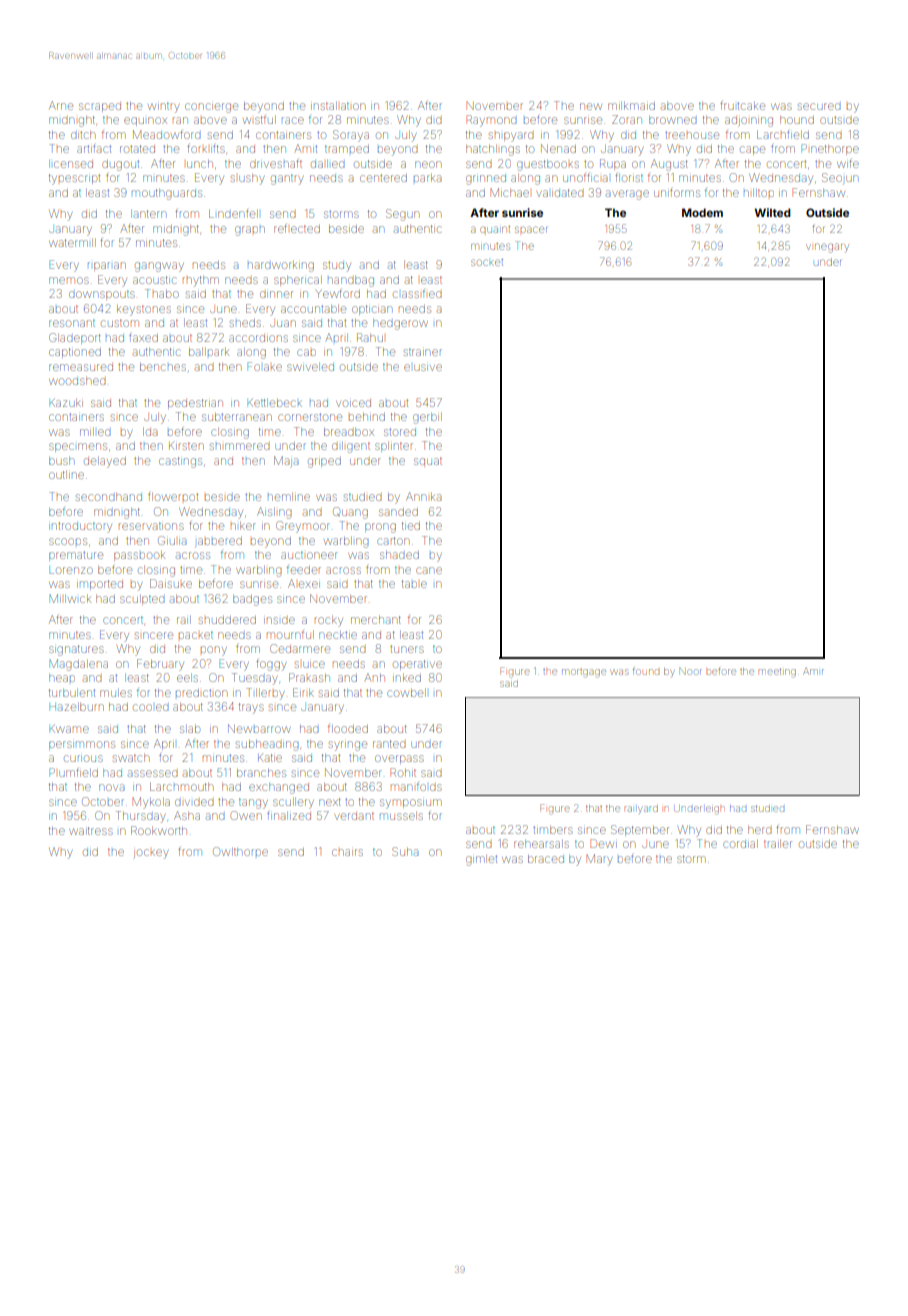  I want to click on ranted, so click(389, 744).
